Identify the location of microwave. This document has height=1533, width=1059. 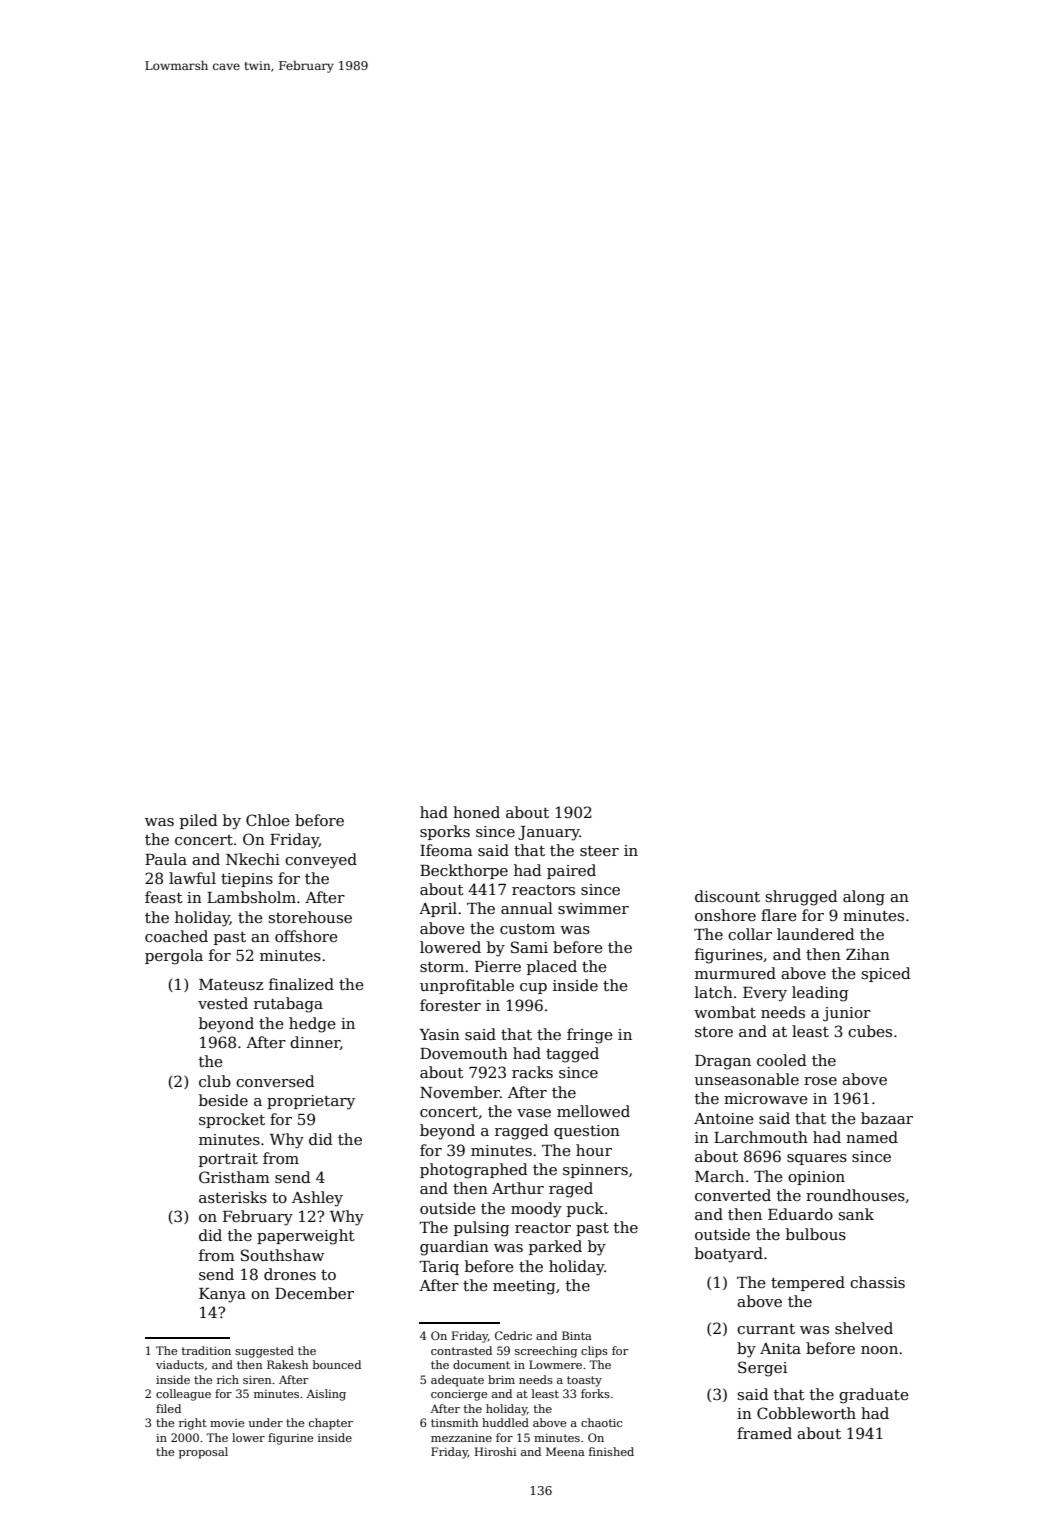
(766, 1098).
